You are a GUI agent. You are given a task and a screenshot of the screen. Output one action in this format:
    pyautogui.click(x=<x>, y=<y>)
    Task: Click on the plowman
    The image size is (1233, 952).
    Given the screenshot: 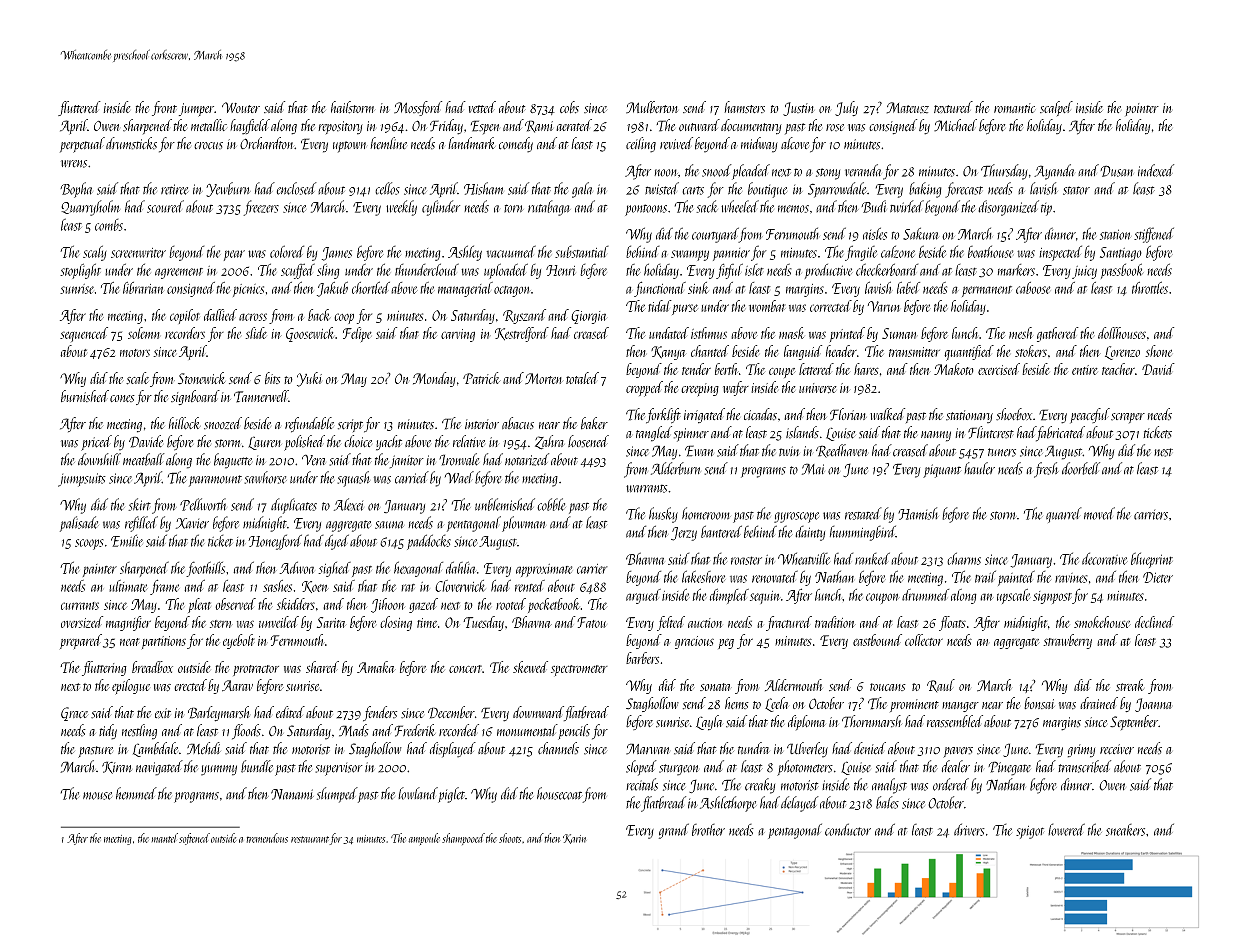 What is the action you would take?
    pyautogui.click(x=524, y=524)
